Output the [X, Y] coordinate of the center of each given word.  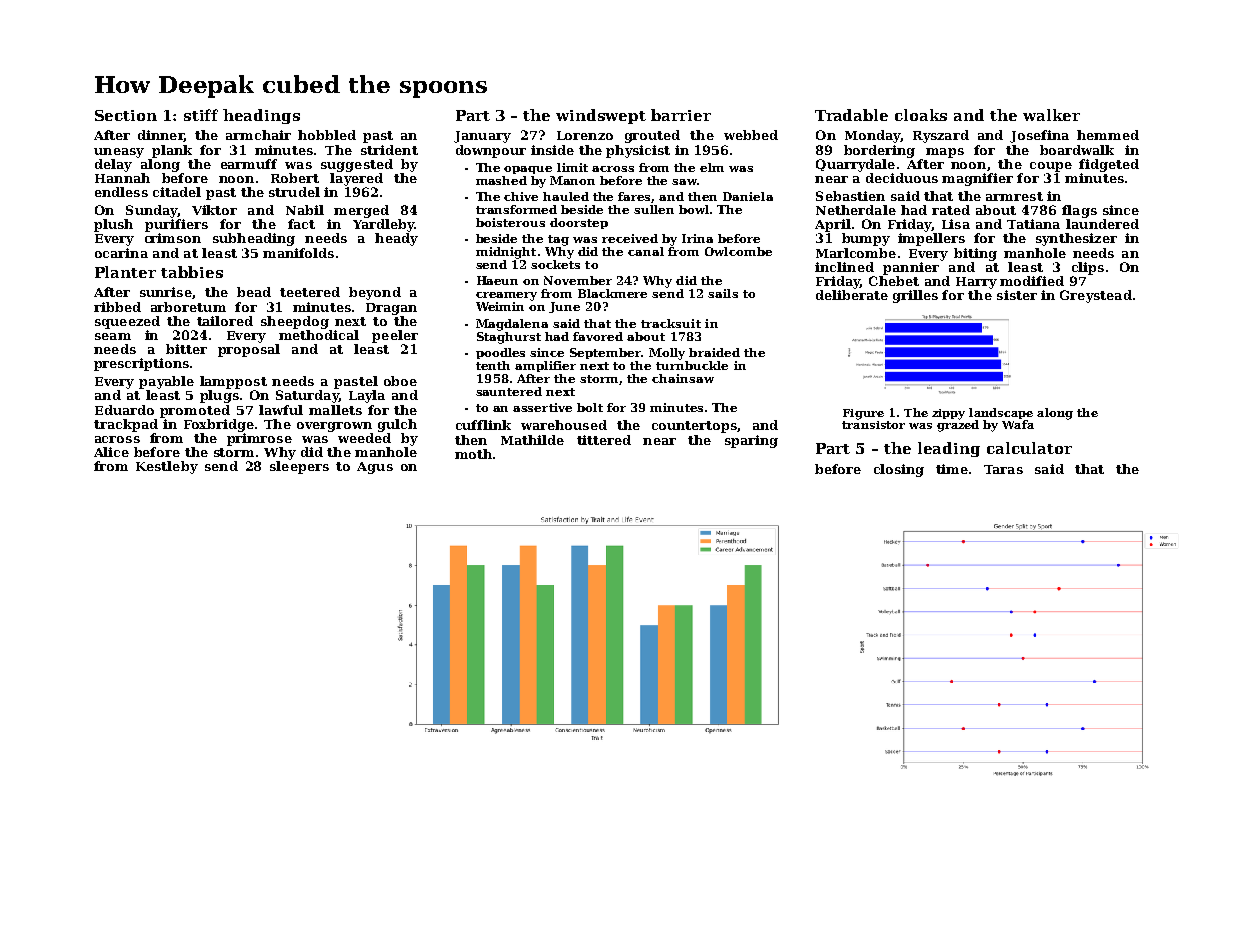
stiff [201, 115]
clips [1088, 268]
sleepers [299, 467]
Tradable [851, 115]
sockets [555, 264]
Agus [375, 468]
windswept [601, 116]
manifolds [298, 253]
